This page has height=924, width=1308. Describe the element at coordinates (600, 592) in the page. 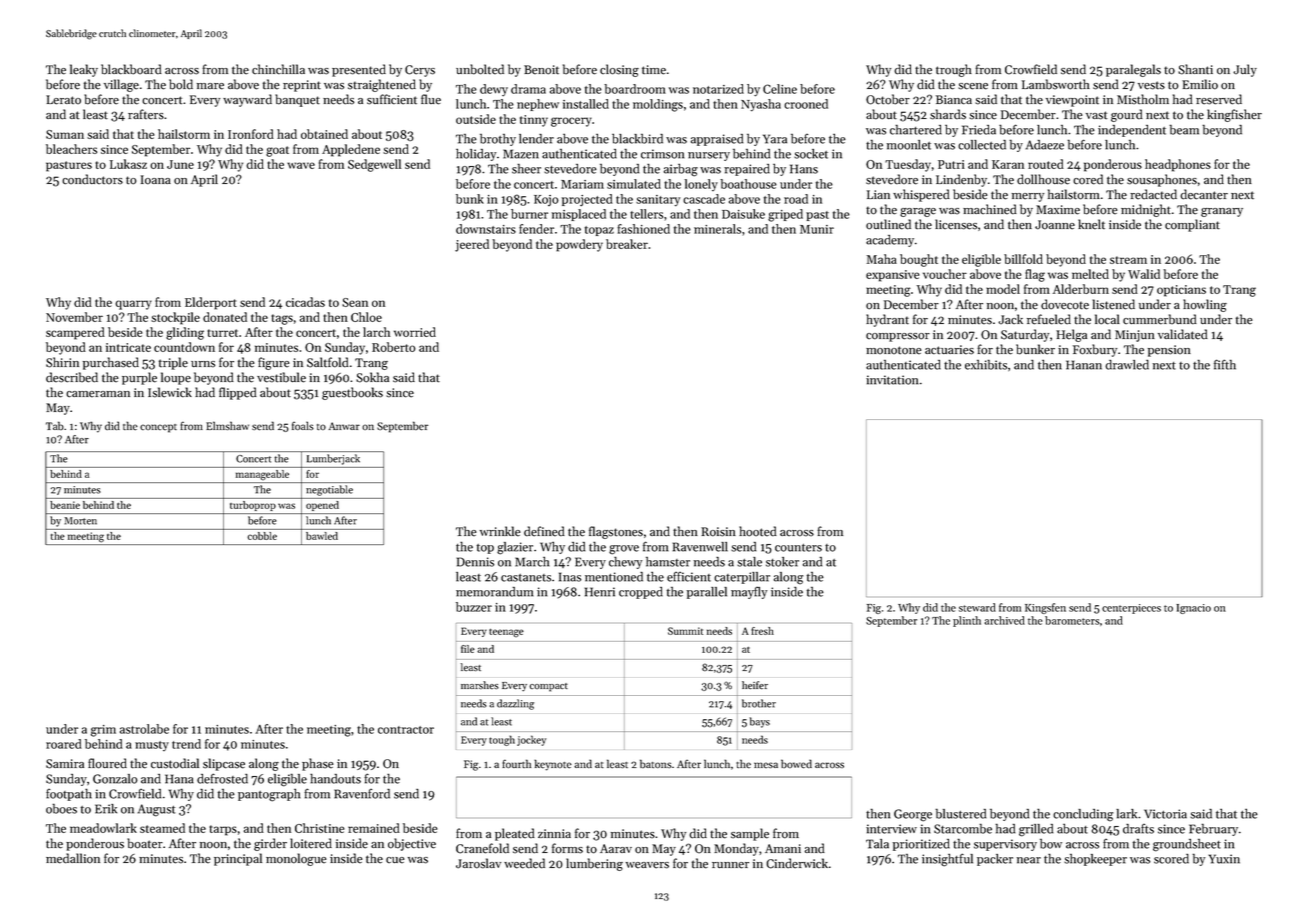

I see `Henri` at that location.
